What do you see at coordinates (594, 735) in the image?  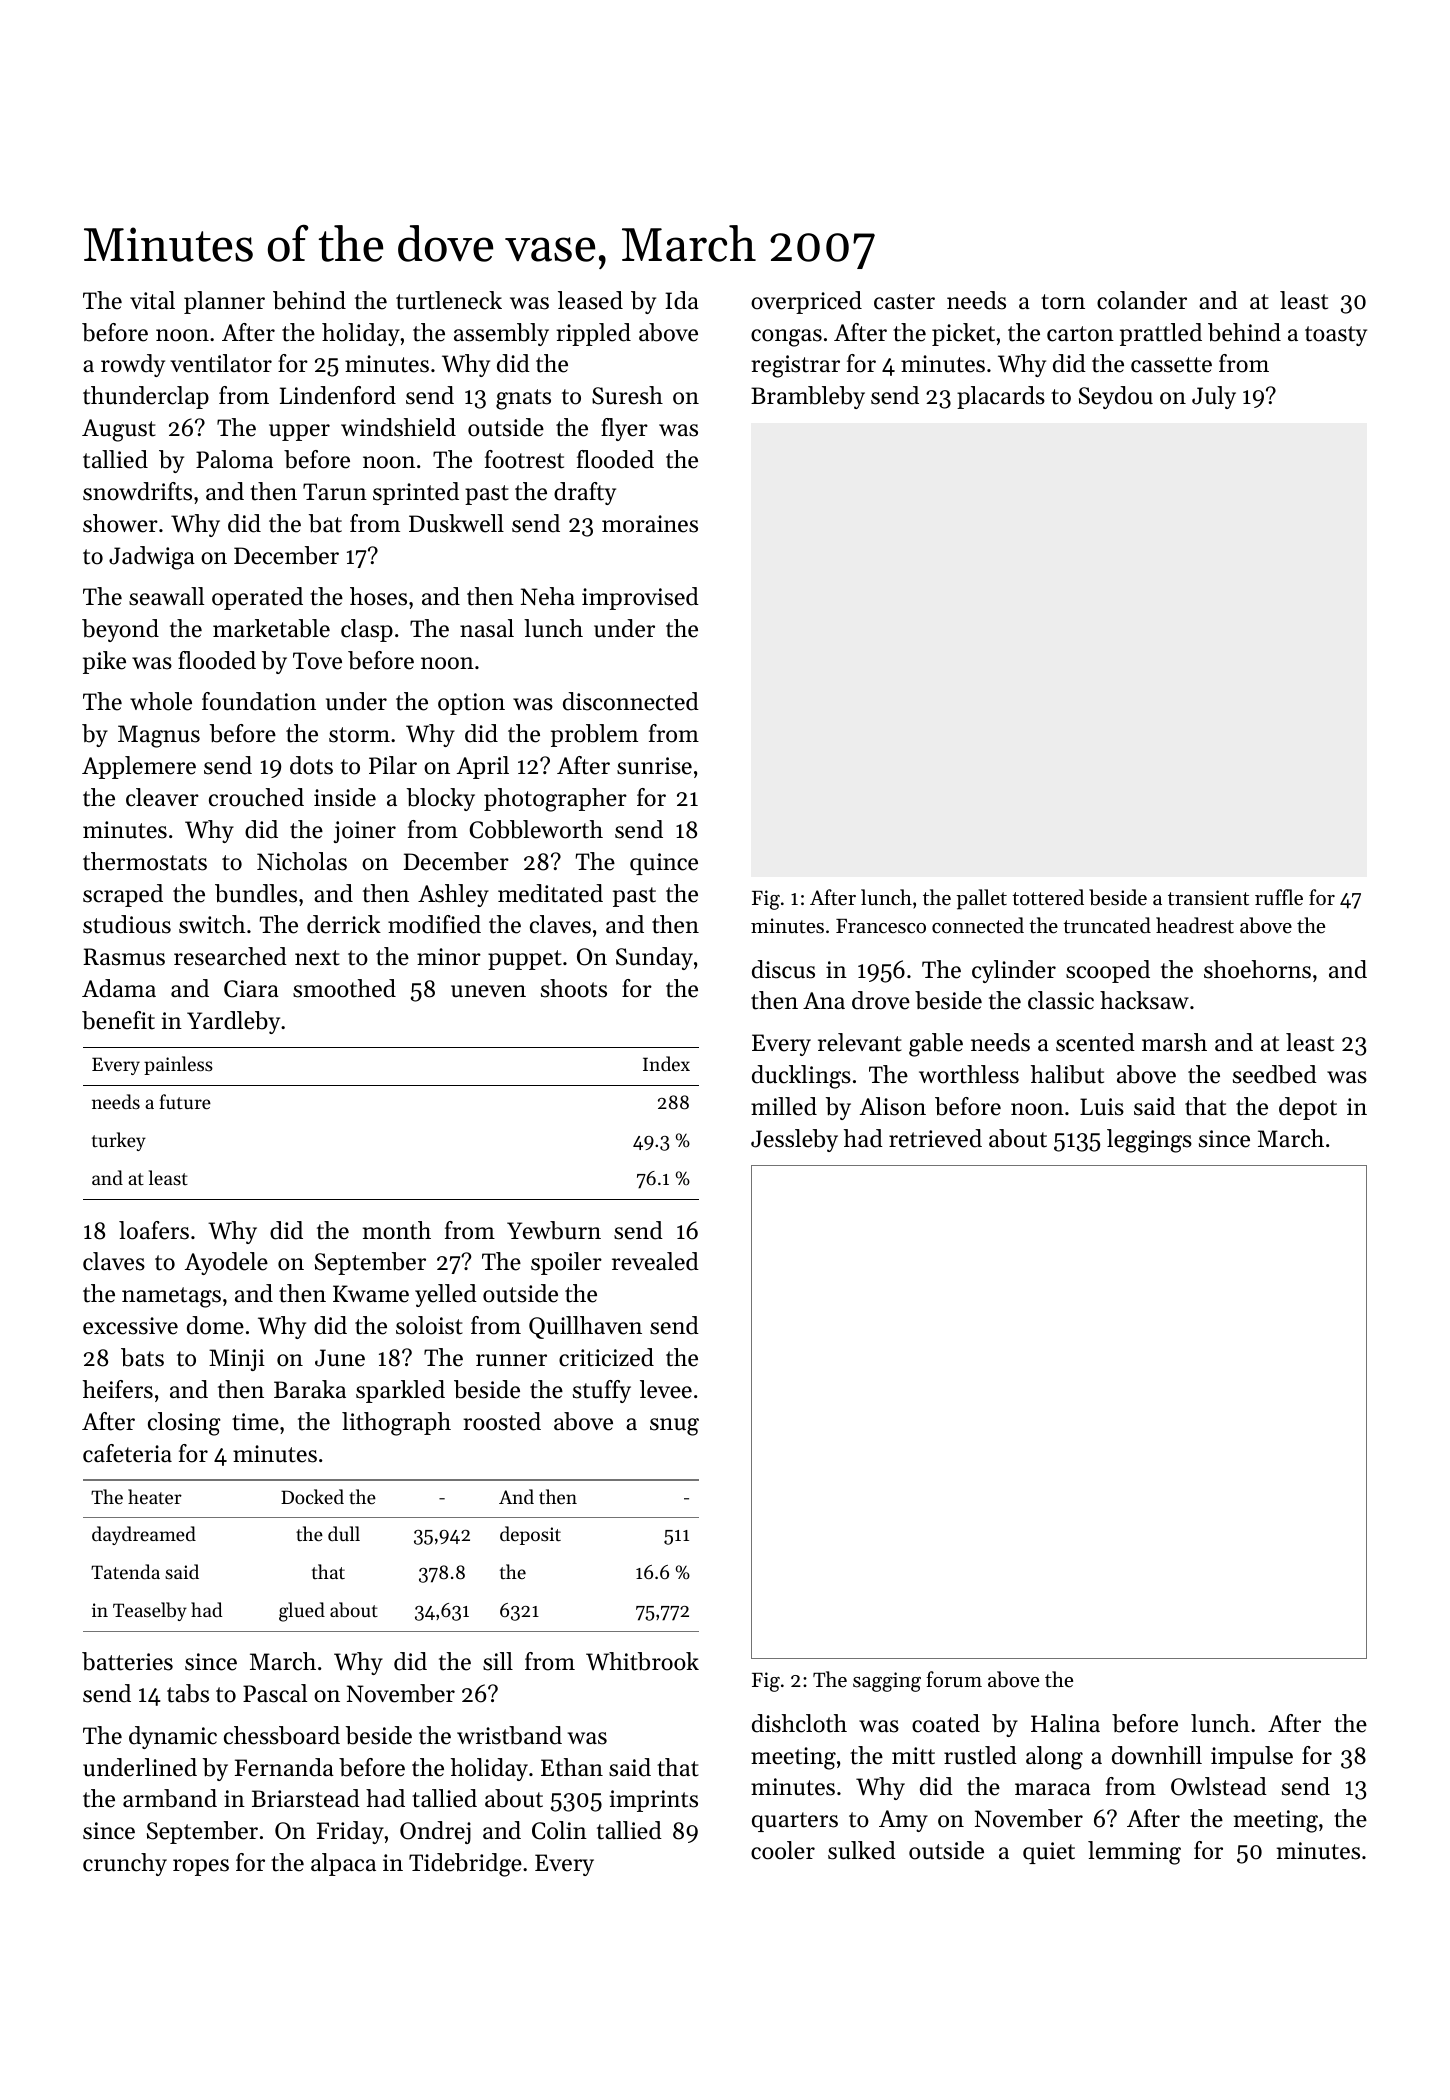 I see `problem` at bounding box center [594, 735].
